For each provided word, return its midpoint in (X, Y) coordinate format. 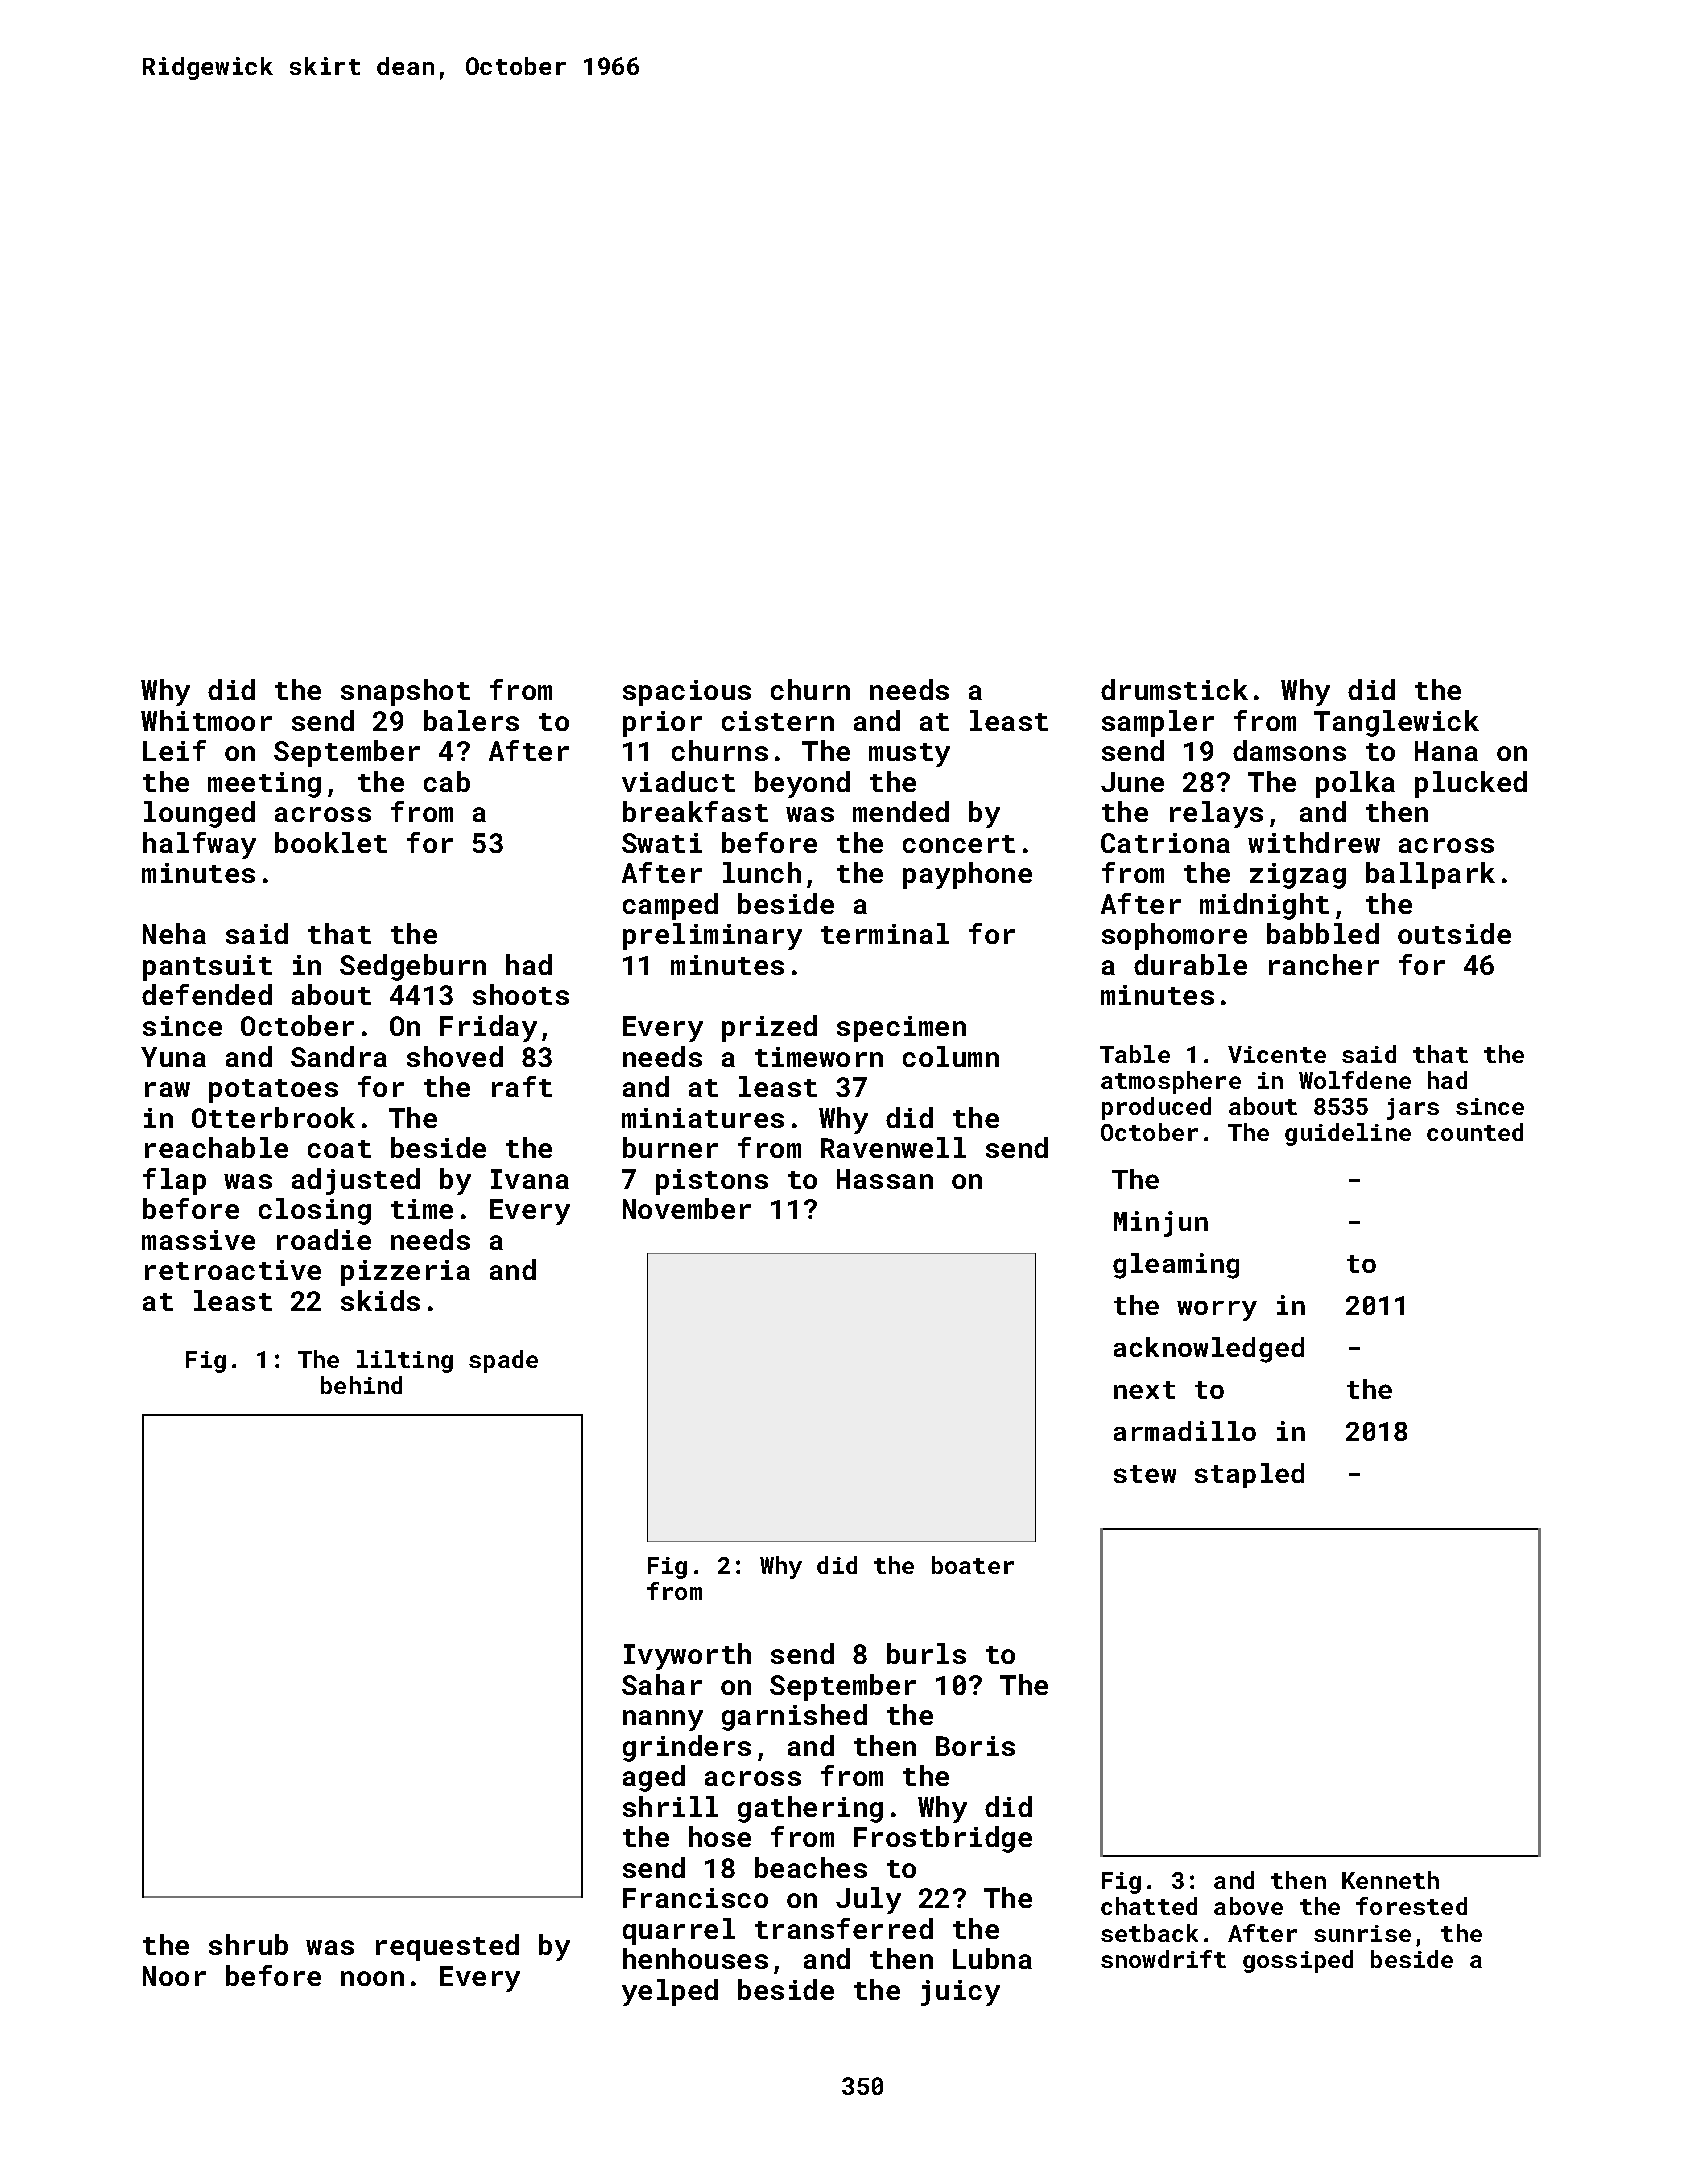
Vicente (1277, 1054)
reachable (216, 1147)
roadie (324, 1239)
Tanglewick (1396, 723)
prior (662, 724)
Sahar (662, 1684)
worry (1217, 1311)
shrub (248, 1944)
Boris (975, 1746)
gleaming (1176, 1266)
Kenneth (1390, 1880)
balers (471, 720)
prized (769, 1028)
